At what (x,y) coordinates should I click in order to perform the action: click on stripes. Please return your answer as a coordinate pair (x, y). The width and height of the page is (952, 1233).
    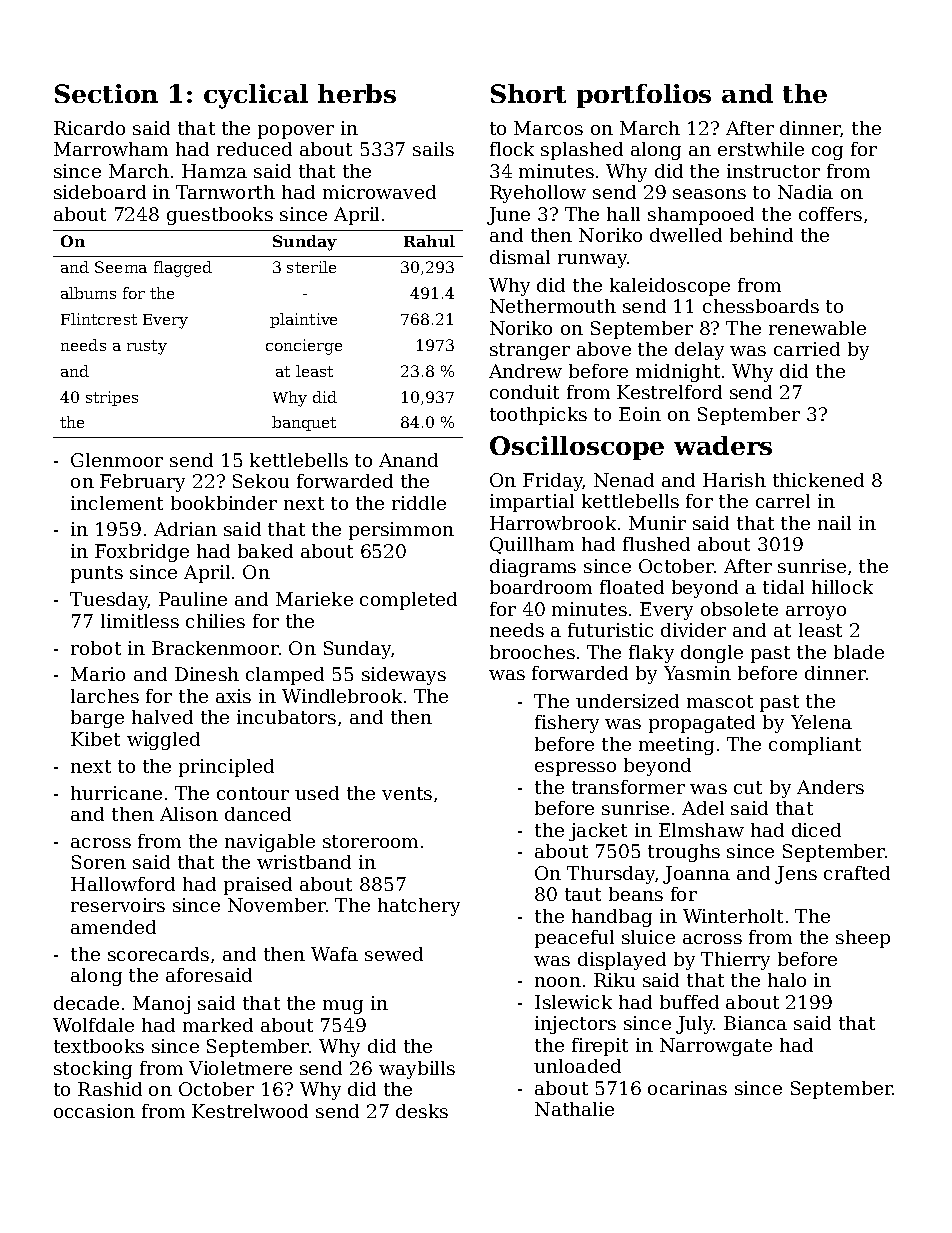
    Looking at the image, I should click on (112, 398).
